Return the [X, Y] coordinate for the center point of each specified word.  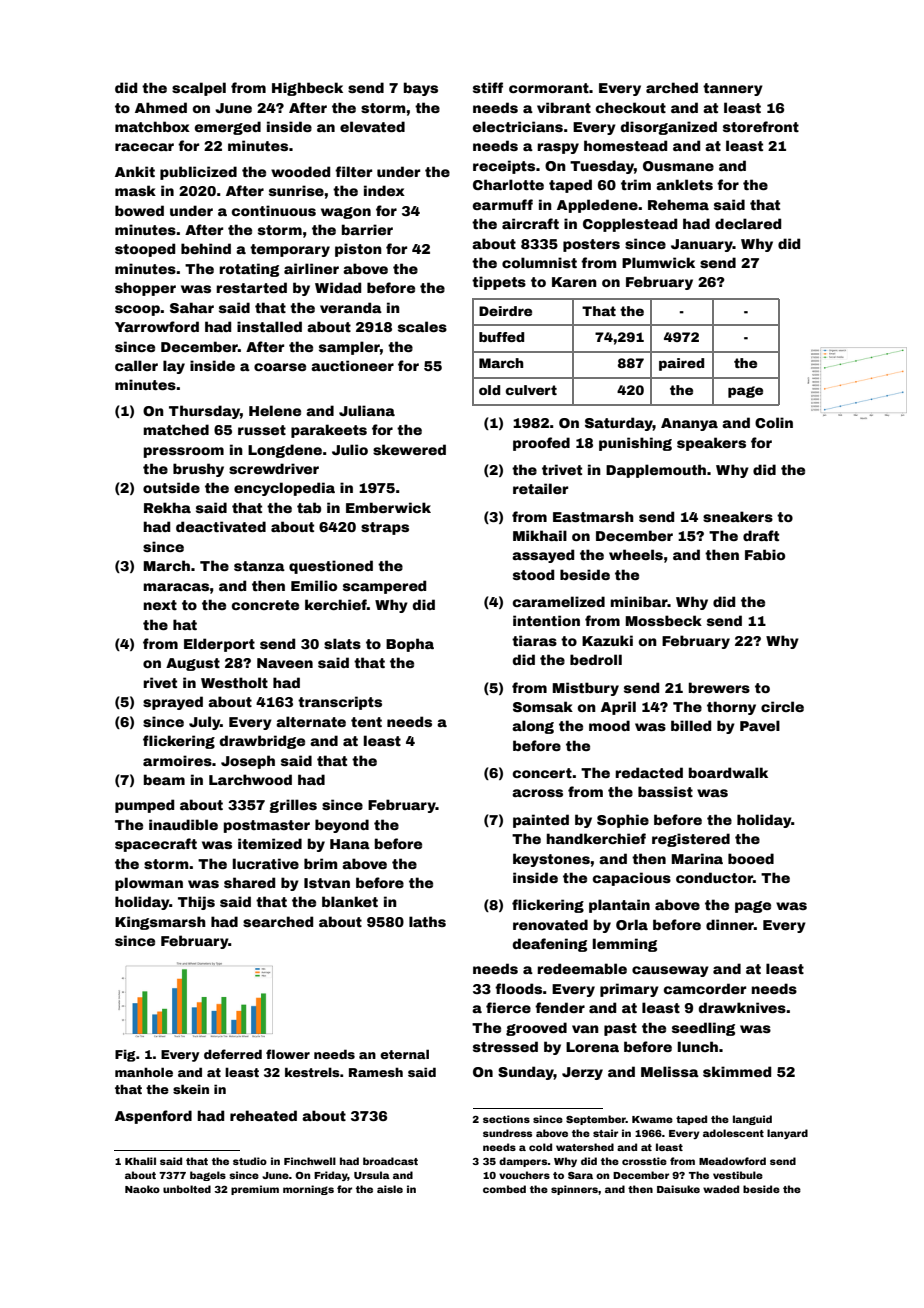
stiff [488, 87]
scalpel [199, 89]
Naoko [142, 1189]
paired [681, 364]
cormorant [549, 88]
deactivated [221, 526]
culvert [531, 390]
